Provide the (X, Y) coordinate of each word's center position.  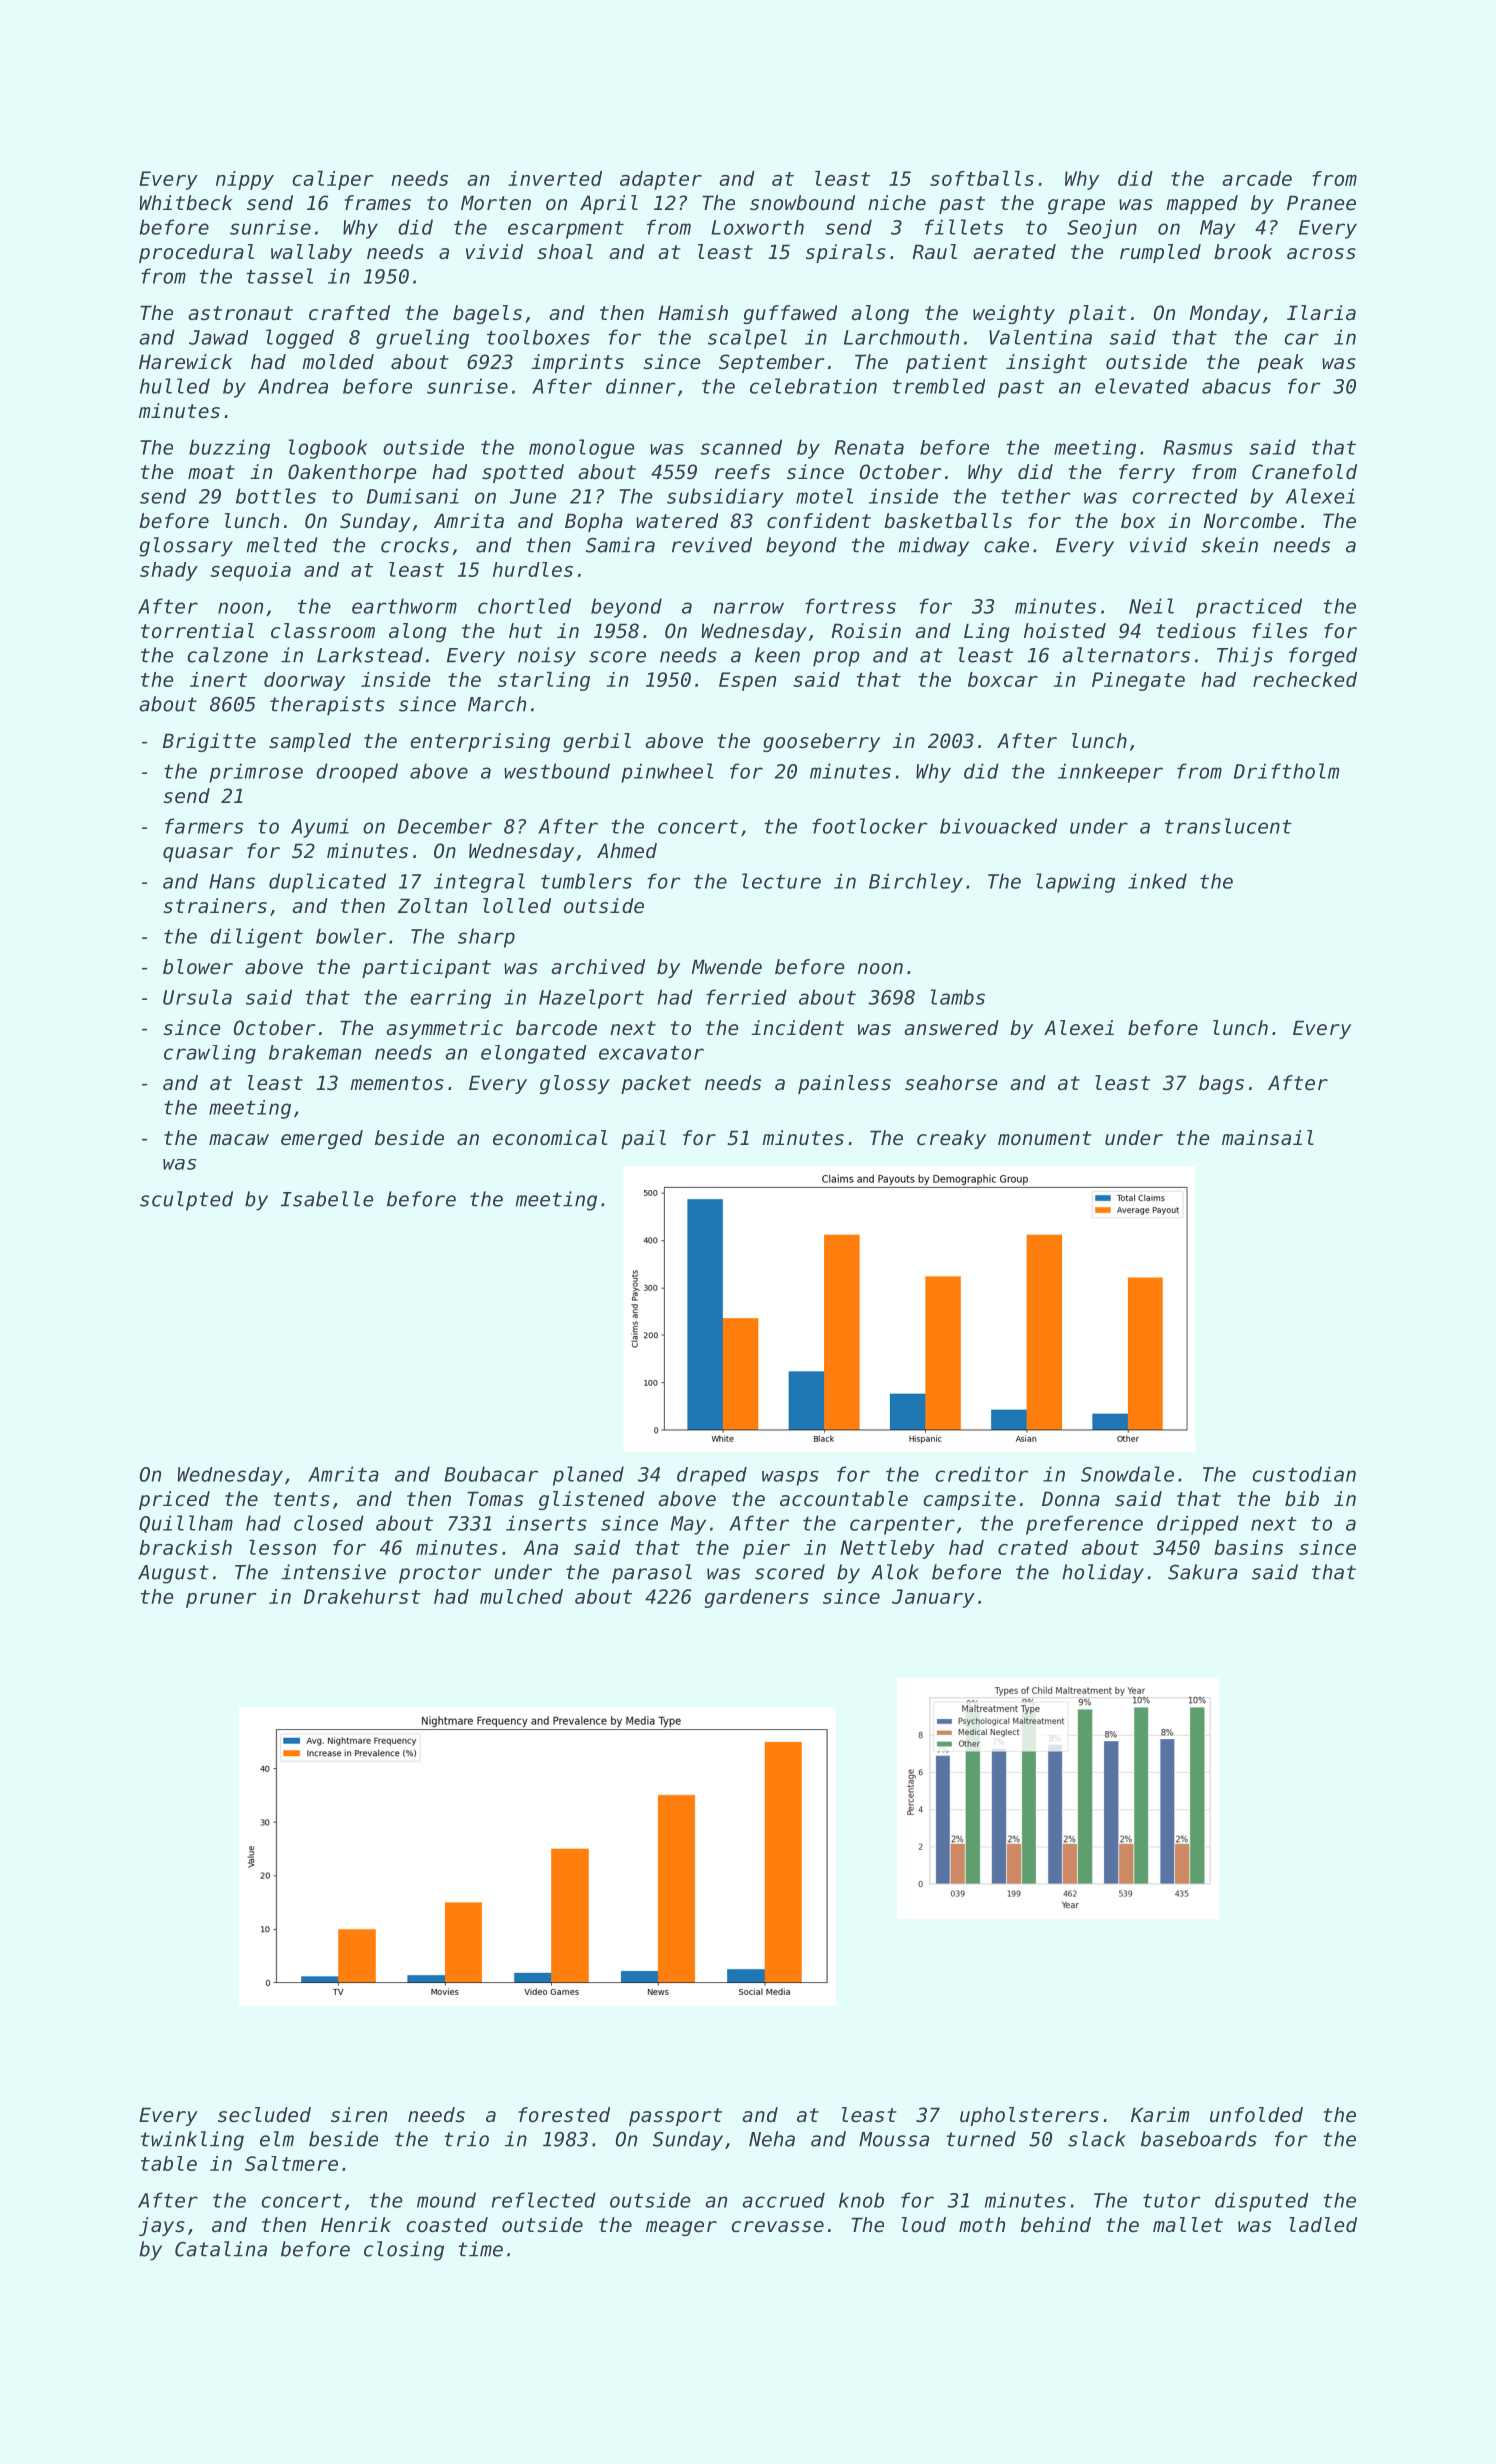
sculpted (186, 1201)
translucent (1228, 826)
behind (1056, 2225)
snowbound (802, 203)
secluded (264, 2115)
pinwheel (667, 773)
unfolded (1256, 2115)
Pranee (1321, 203)
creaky (951, 1139)
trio (466, 2139)
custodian (1304, 1474)
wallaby (311, 253)
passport (675, 2117)
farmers (204, 826)
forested (564, 2115)
